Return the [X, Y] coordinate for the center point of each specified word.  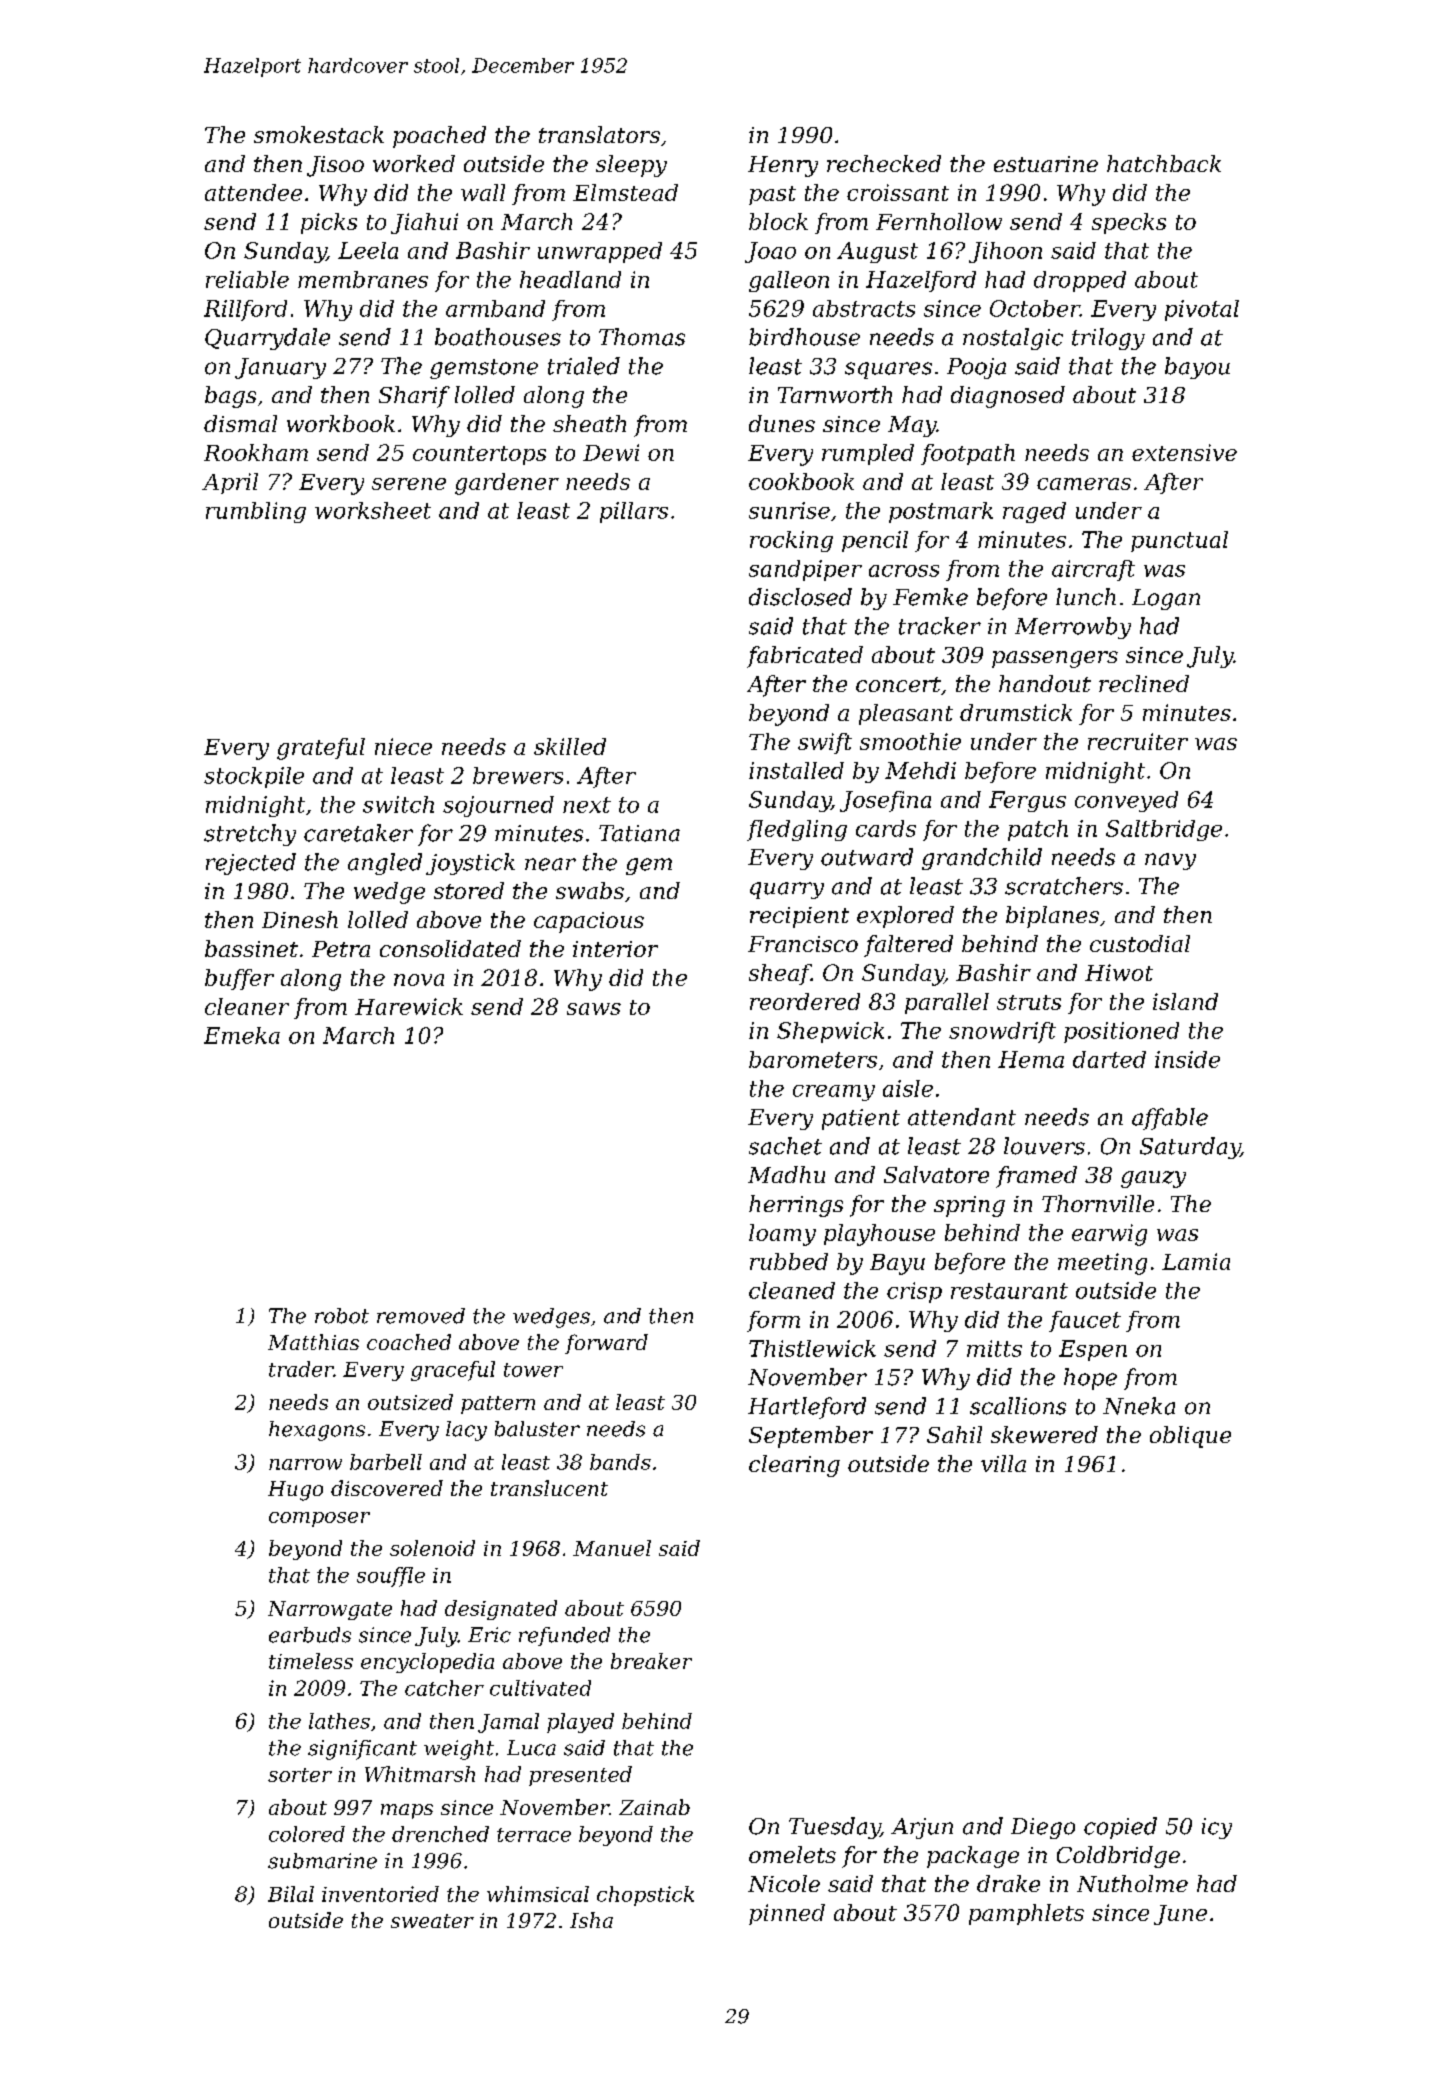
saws [594, 1009]
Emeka [242, 1035]
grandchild [982, 859]
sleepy [631, 166]
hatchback [1164, 163]
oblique [1190, 1437]
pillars [634, 512]
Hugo [295, 1491]
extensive [1184, 452]
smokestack [319, 134]
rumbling [256, 512]
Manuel [612, 1548]
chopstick [645, 1896]
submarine [322, 1861]
